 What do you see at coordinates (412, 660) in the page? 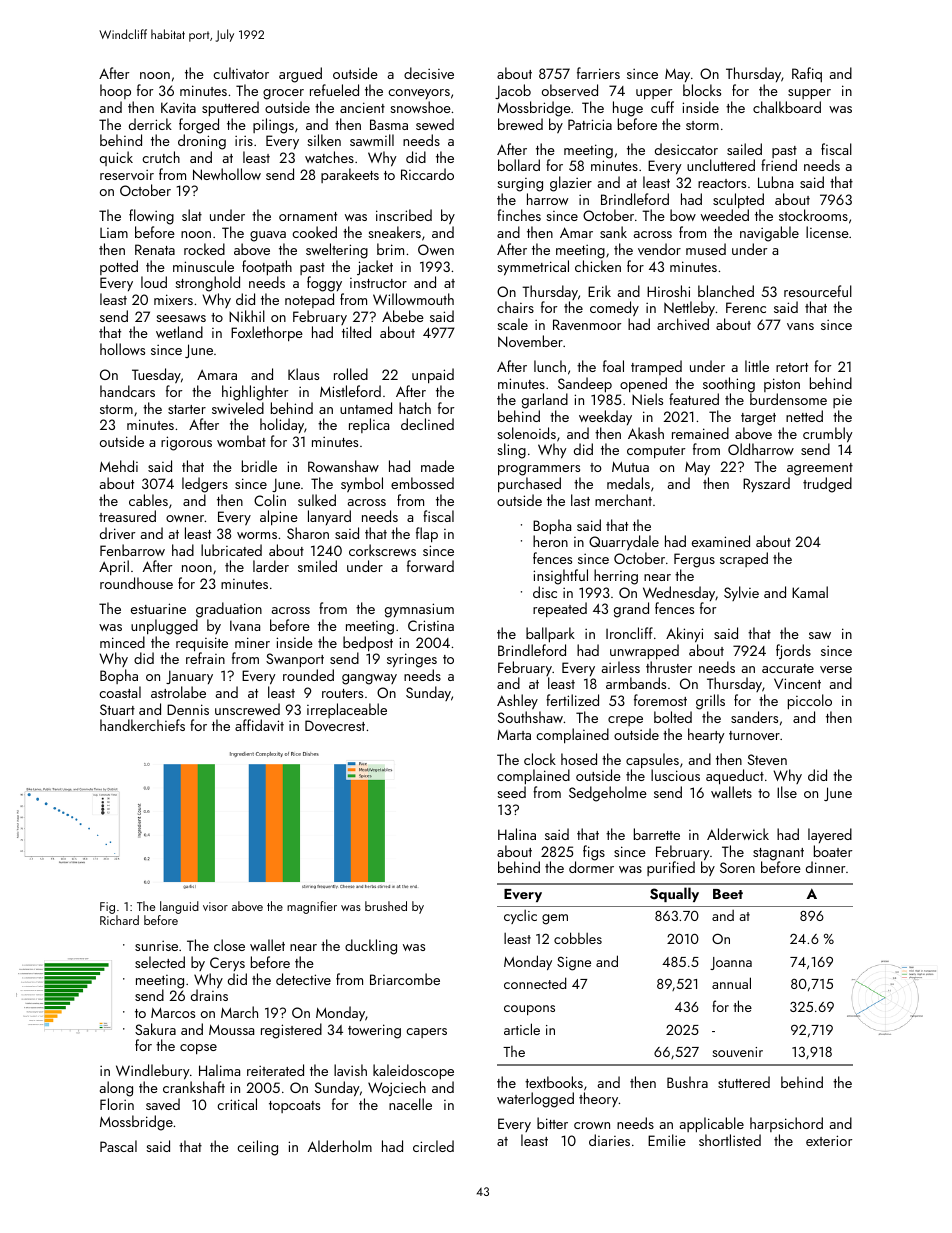
I see `syringes` at bounding box center [412, 660].
